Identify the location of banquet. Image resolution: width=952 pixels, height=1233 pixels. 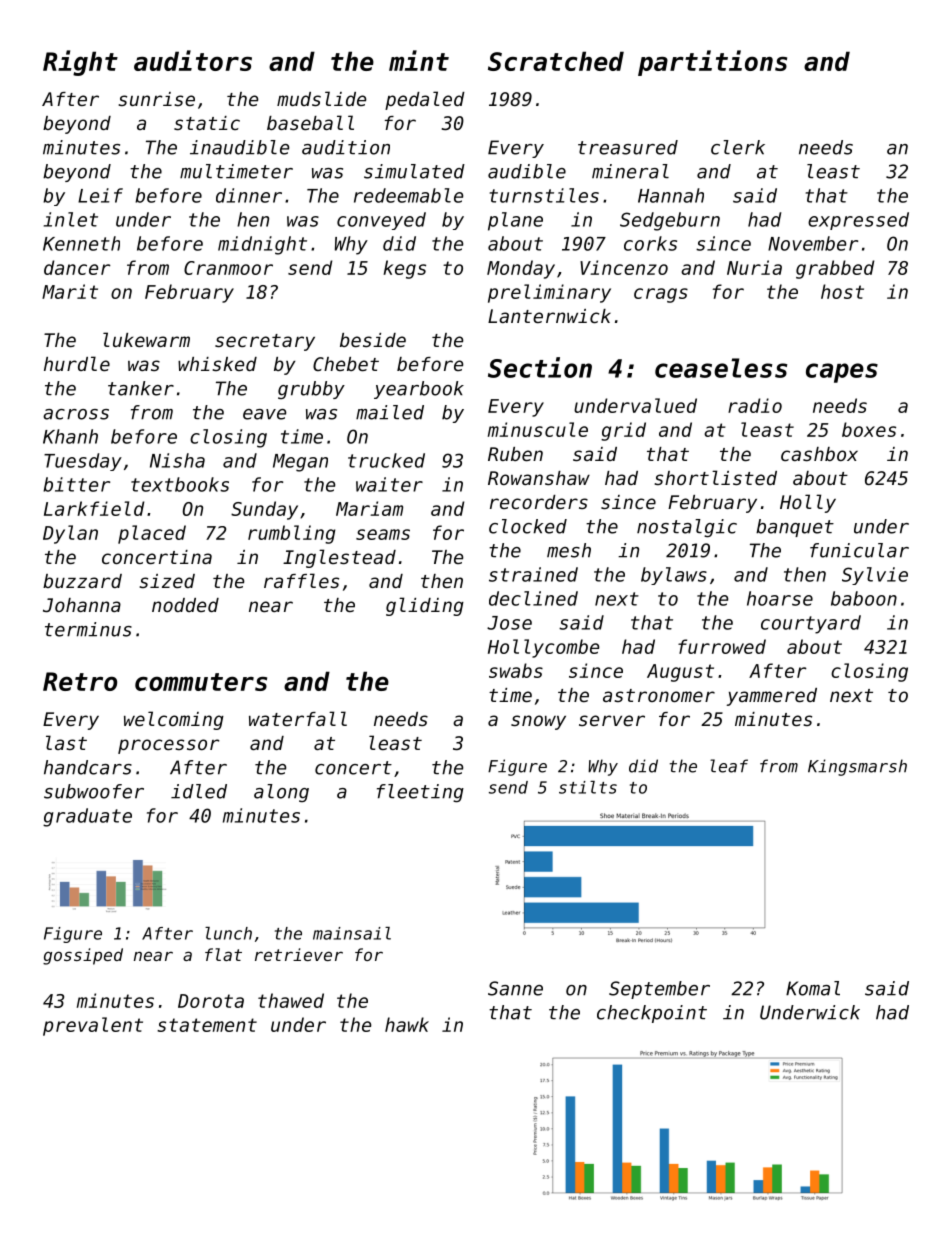
(795, 528).
